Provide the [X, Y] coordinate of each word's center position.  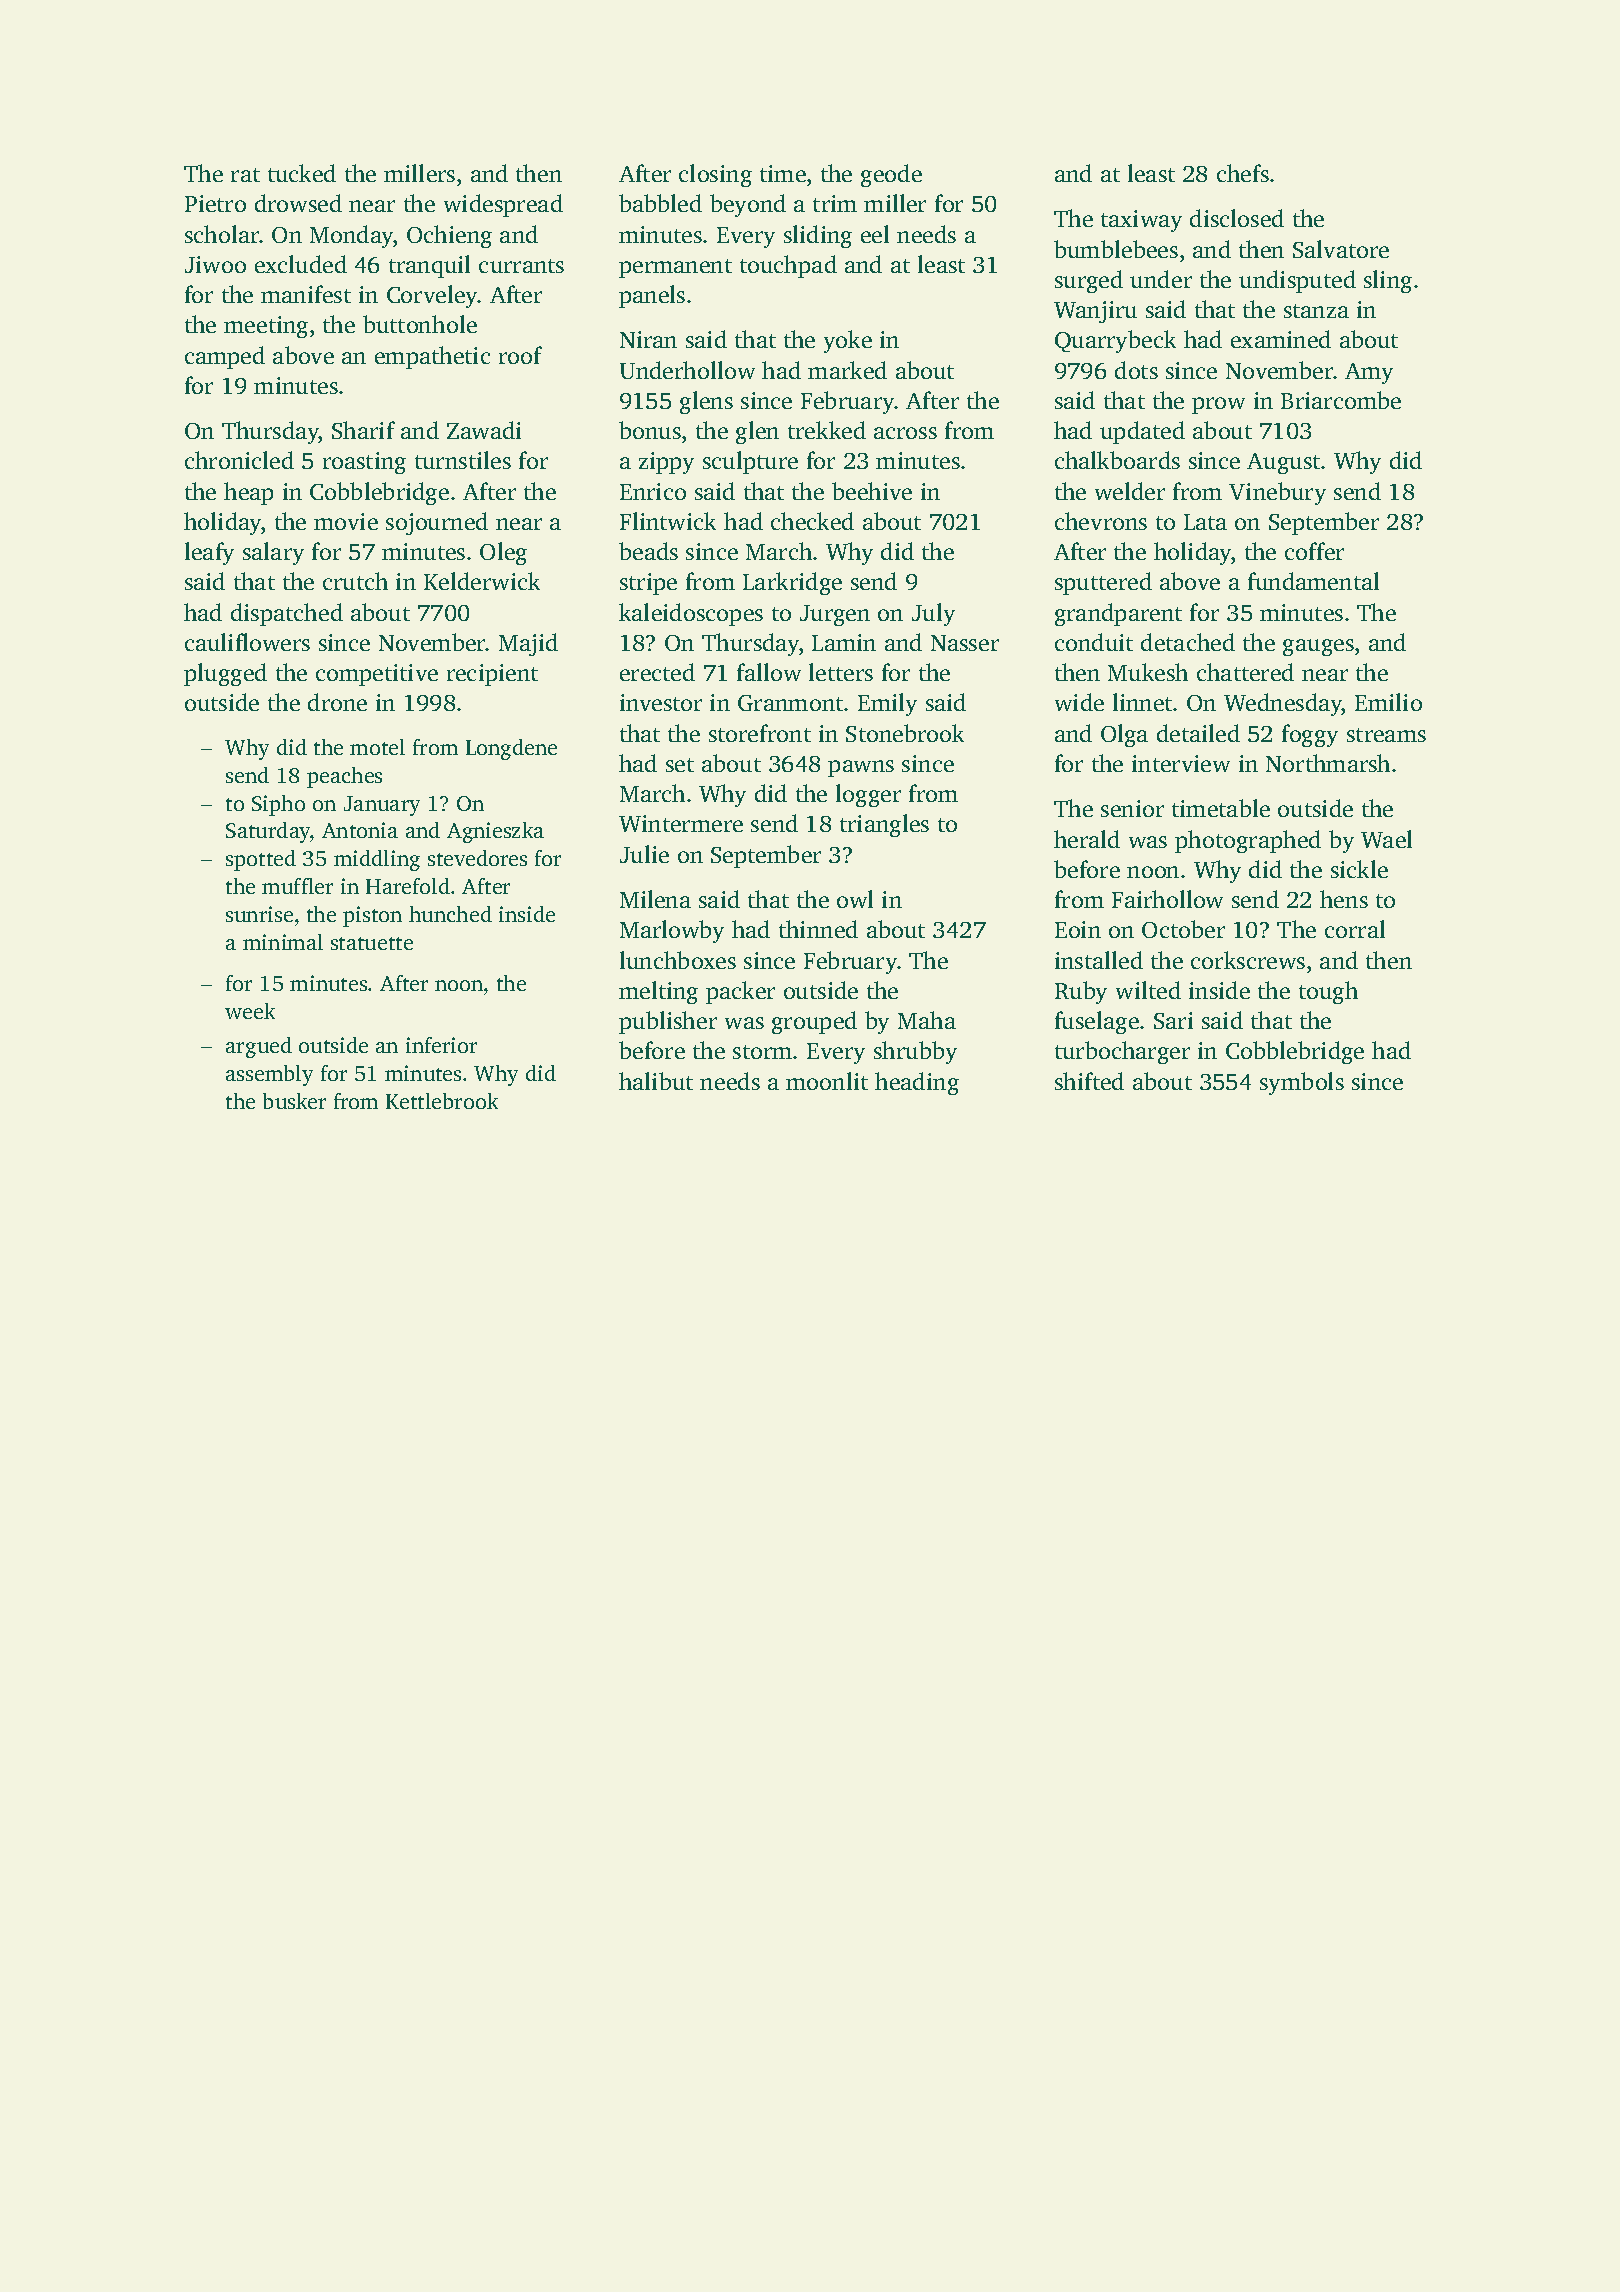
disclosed [1237, 218]
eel [875, 234]
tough [1328, 992]
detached [1188, 642]
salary [273, 553]
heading [917, 1083]
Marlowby [672, 931]
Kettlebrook [442, 1101]
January [382, 806]
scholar [222, 234]
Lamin [844, 642]
